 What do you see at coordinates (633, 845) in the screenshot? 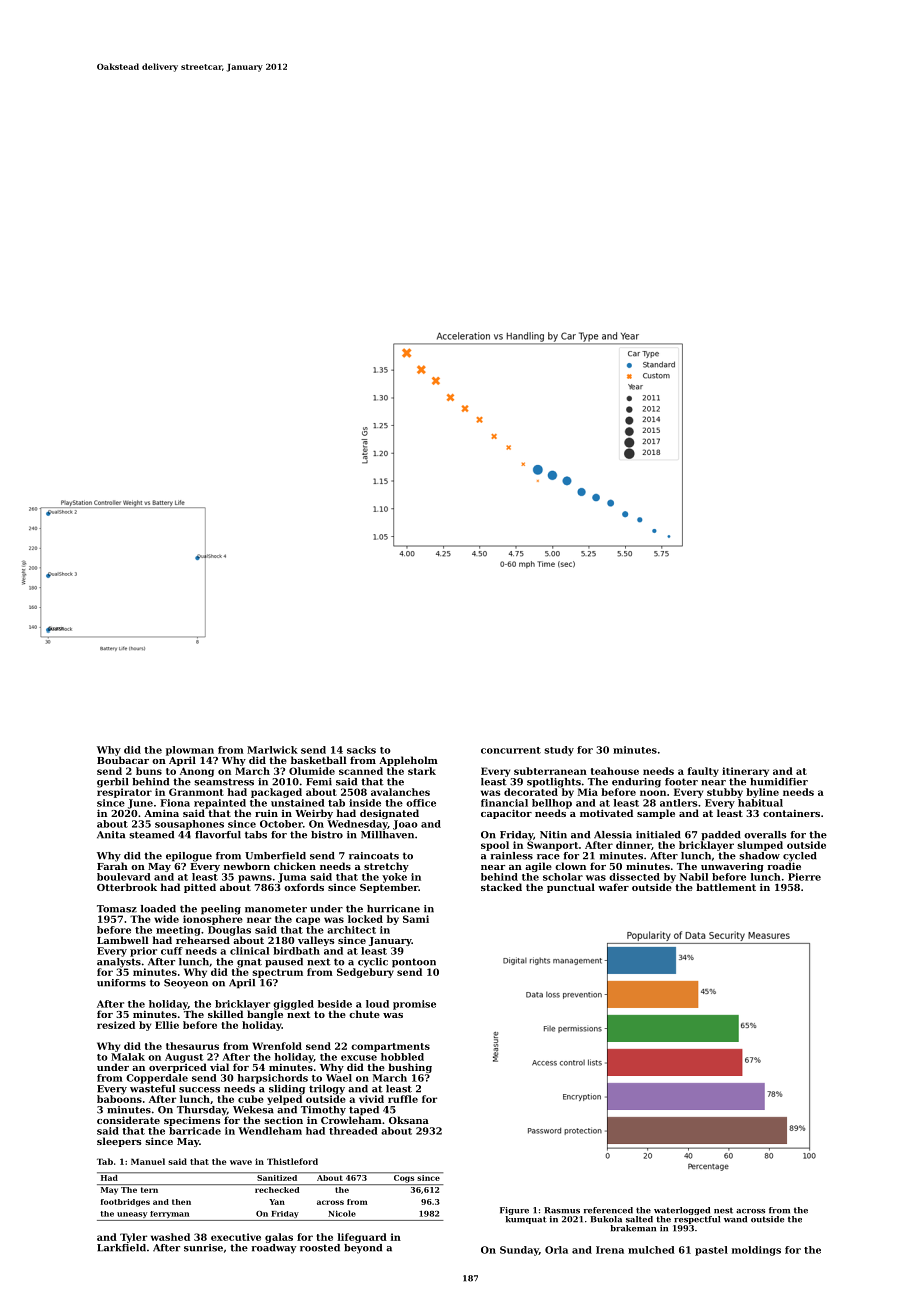
I see `dinner` at bounding box center [633, 845].
